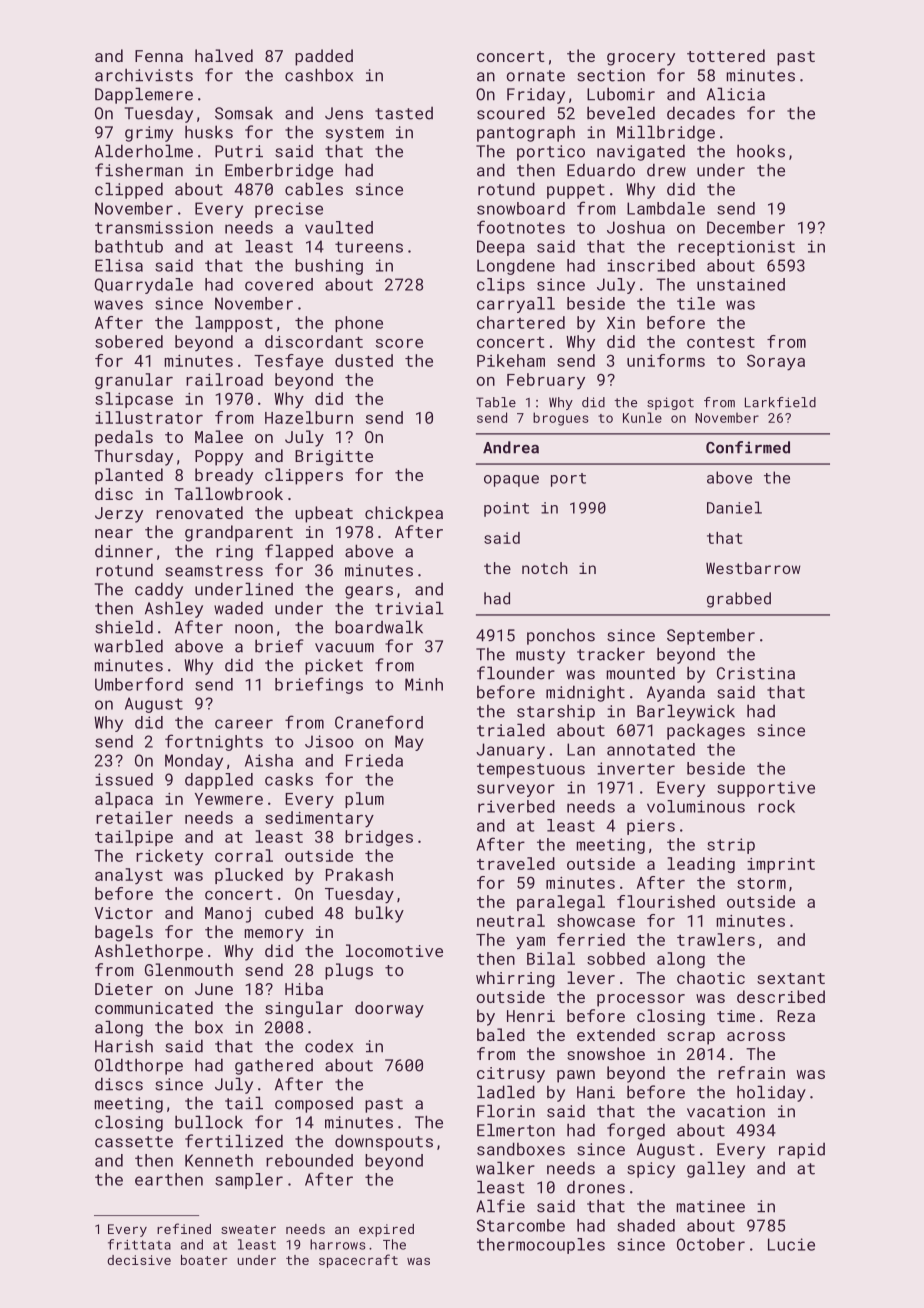  Describe the element at coordinates (409, 608) in the screenshot. I see `trivial` at that location.
